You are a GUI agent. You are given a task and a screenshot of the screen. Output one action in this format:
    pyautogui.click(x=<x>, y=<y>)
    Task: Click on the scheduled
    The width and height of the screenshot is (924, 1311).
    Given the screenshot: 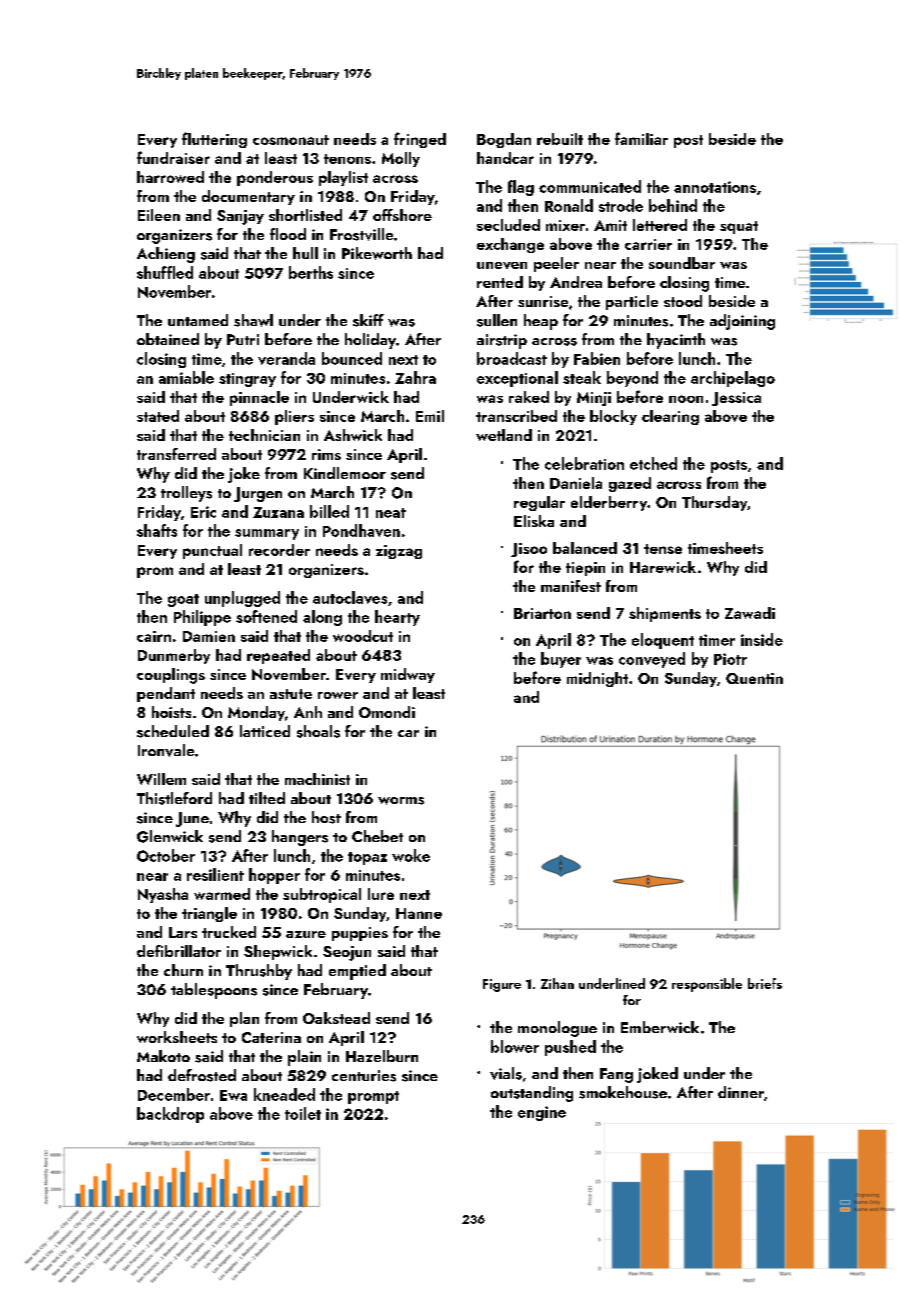 What is the action you would take?
    pyautogui.click(x=173, y=731)
